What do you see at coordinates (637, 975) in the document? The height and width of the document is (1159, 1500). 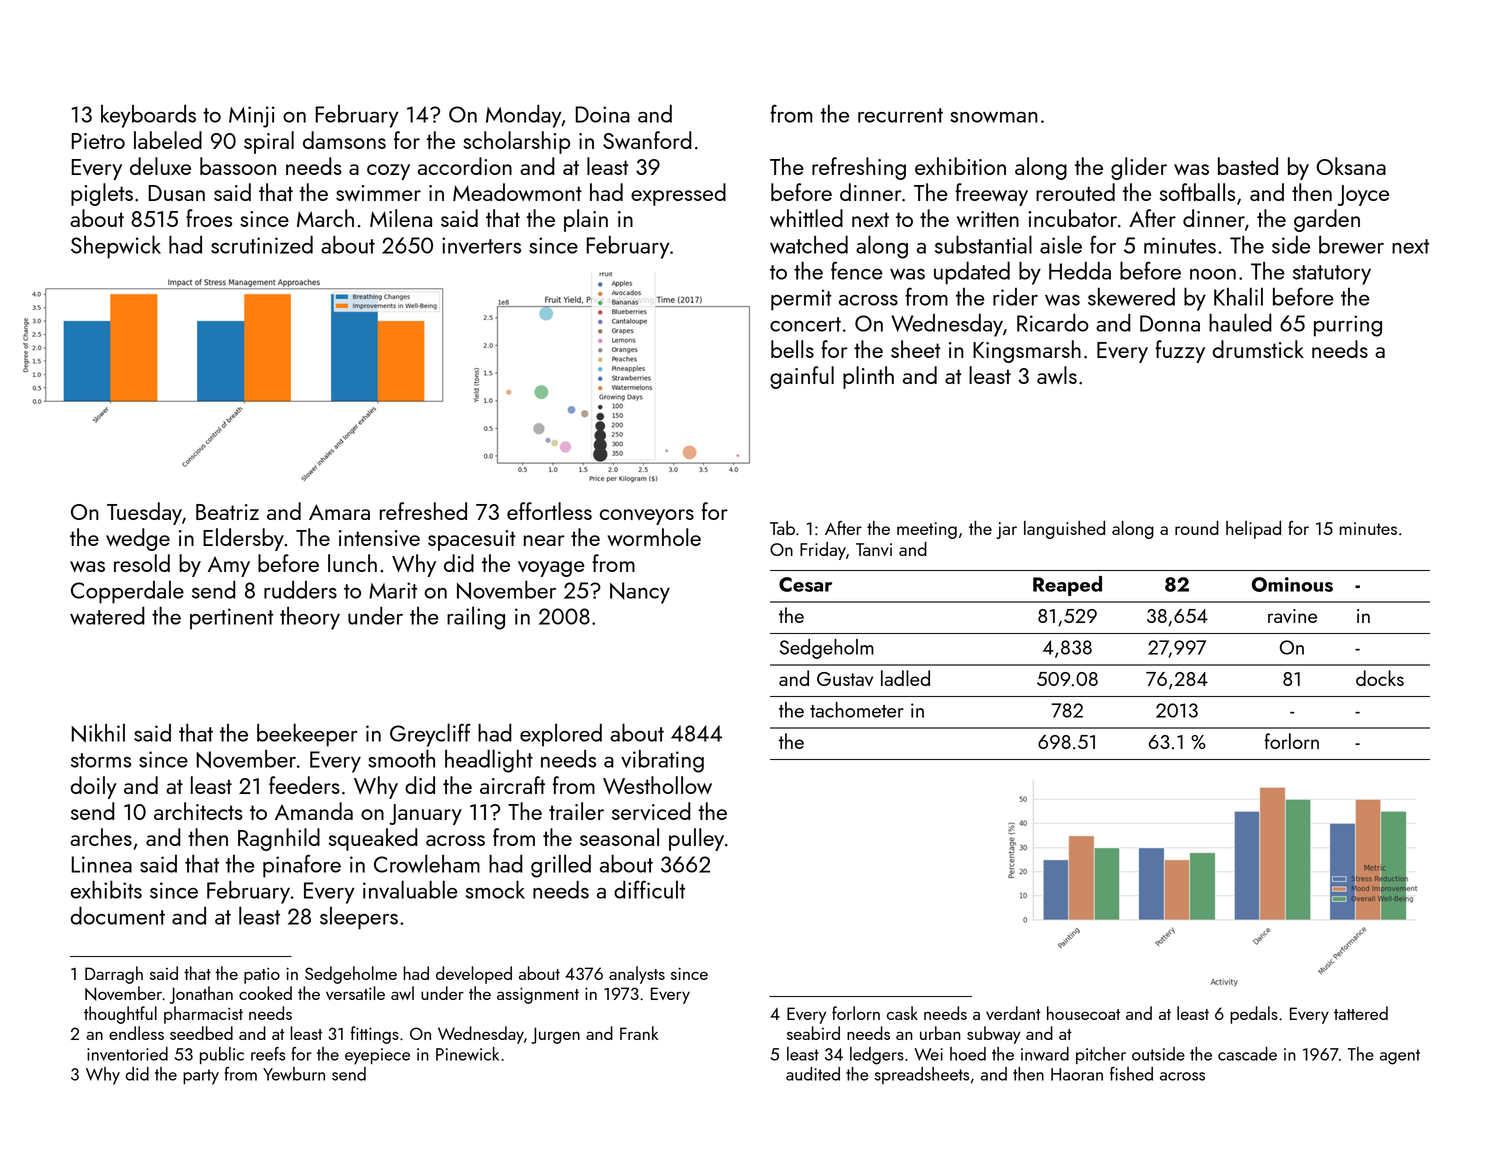 I see `analysts` at bounding box center [637, 975].
